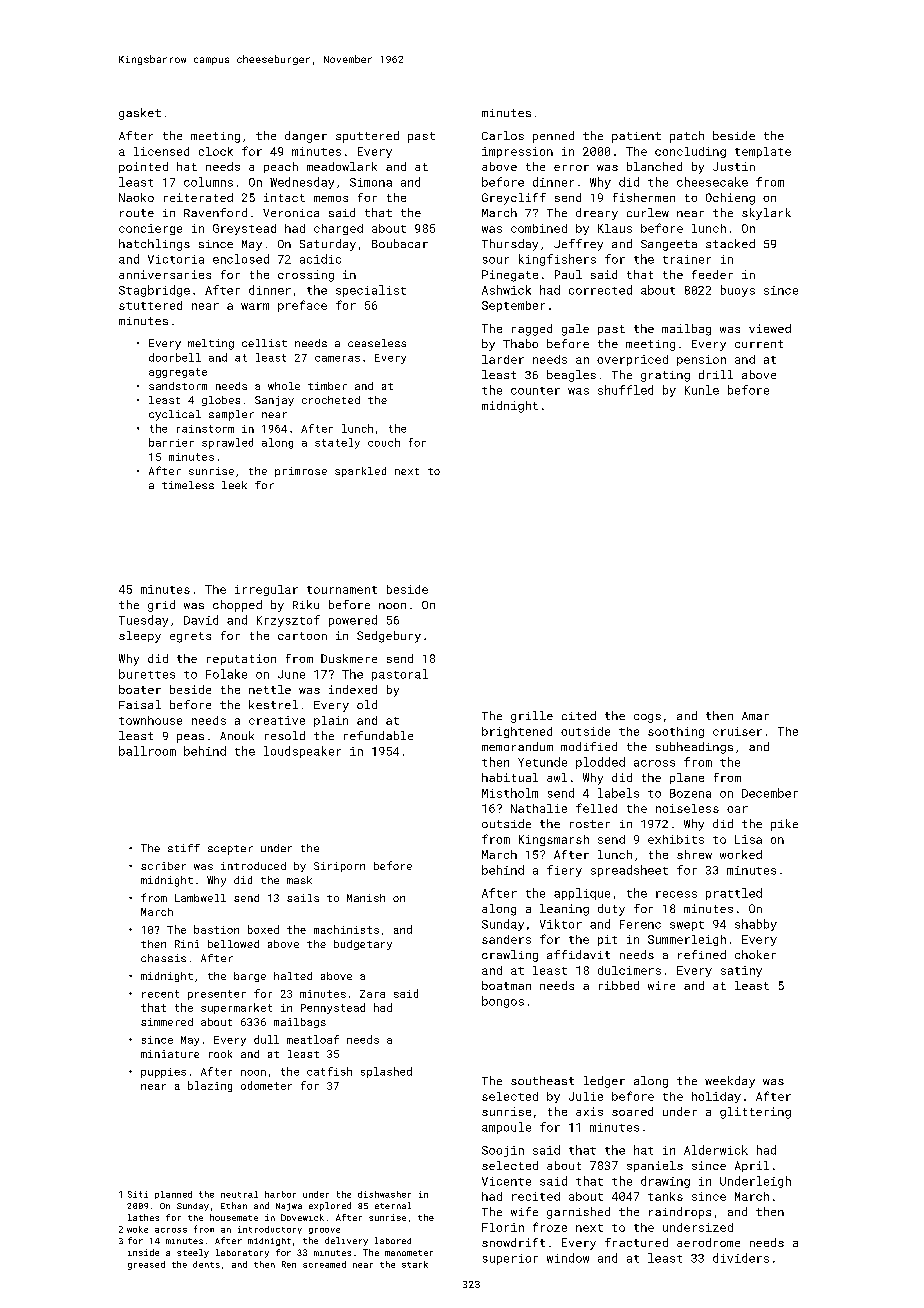 Image resolution: width=924 pixels, height=1308 pixels. I want to click on labels, so click(618, 793).
